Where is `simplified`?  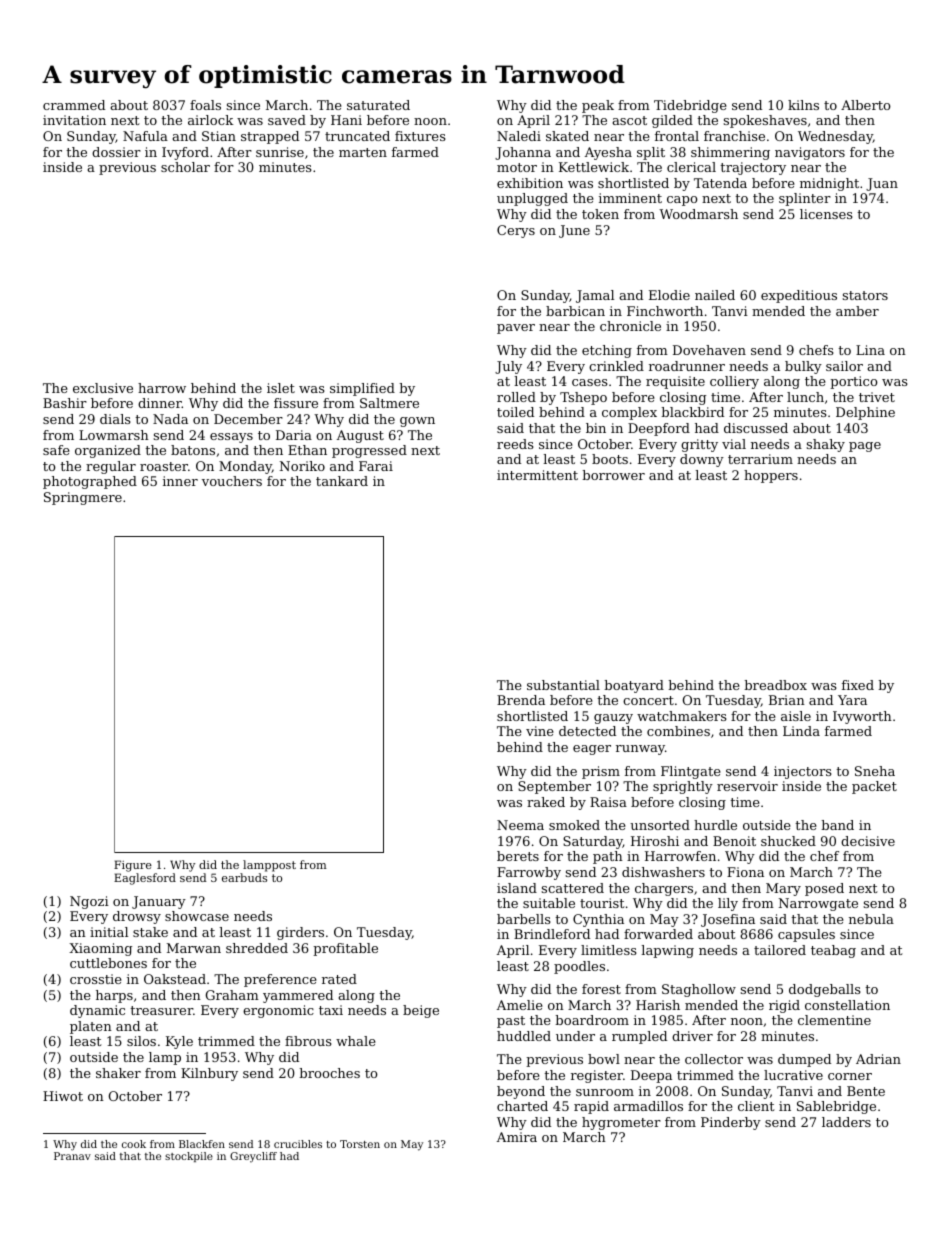
simplified is located at coordinates (362, 389).
